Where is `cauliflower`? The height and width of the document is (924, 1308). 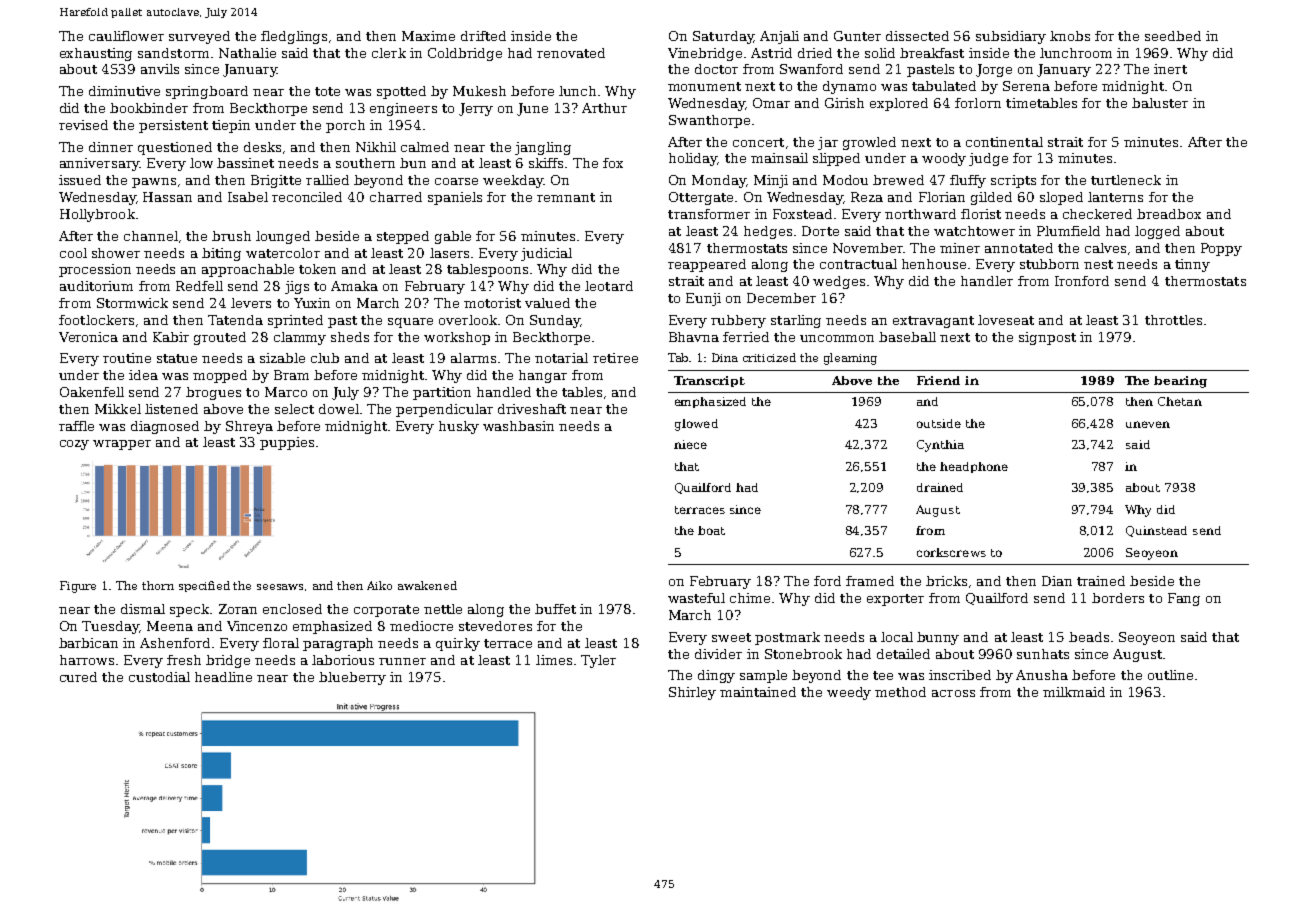
cauliflower is located at coordinates (126, 36).
